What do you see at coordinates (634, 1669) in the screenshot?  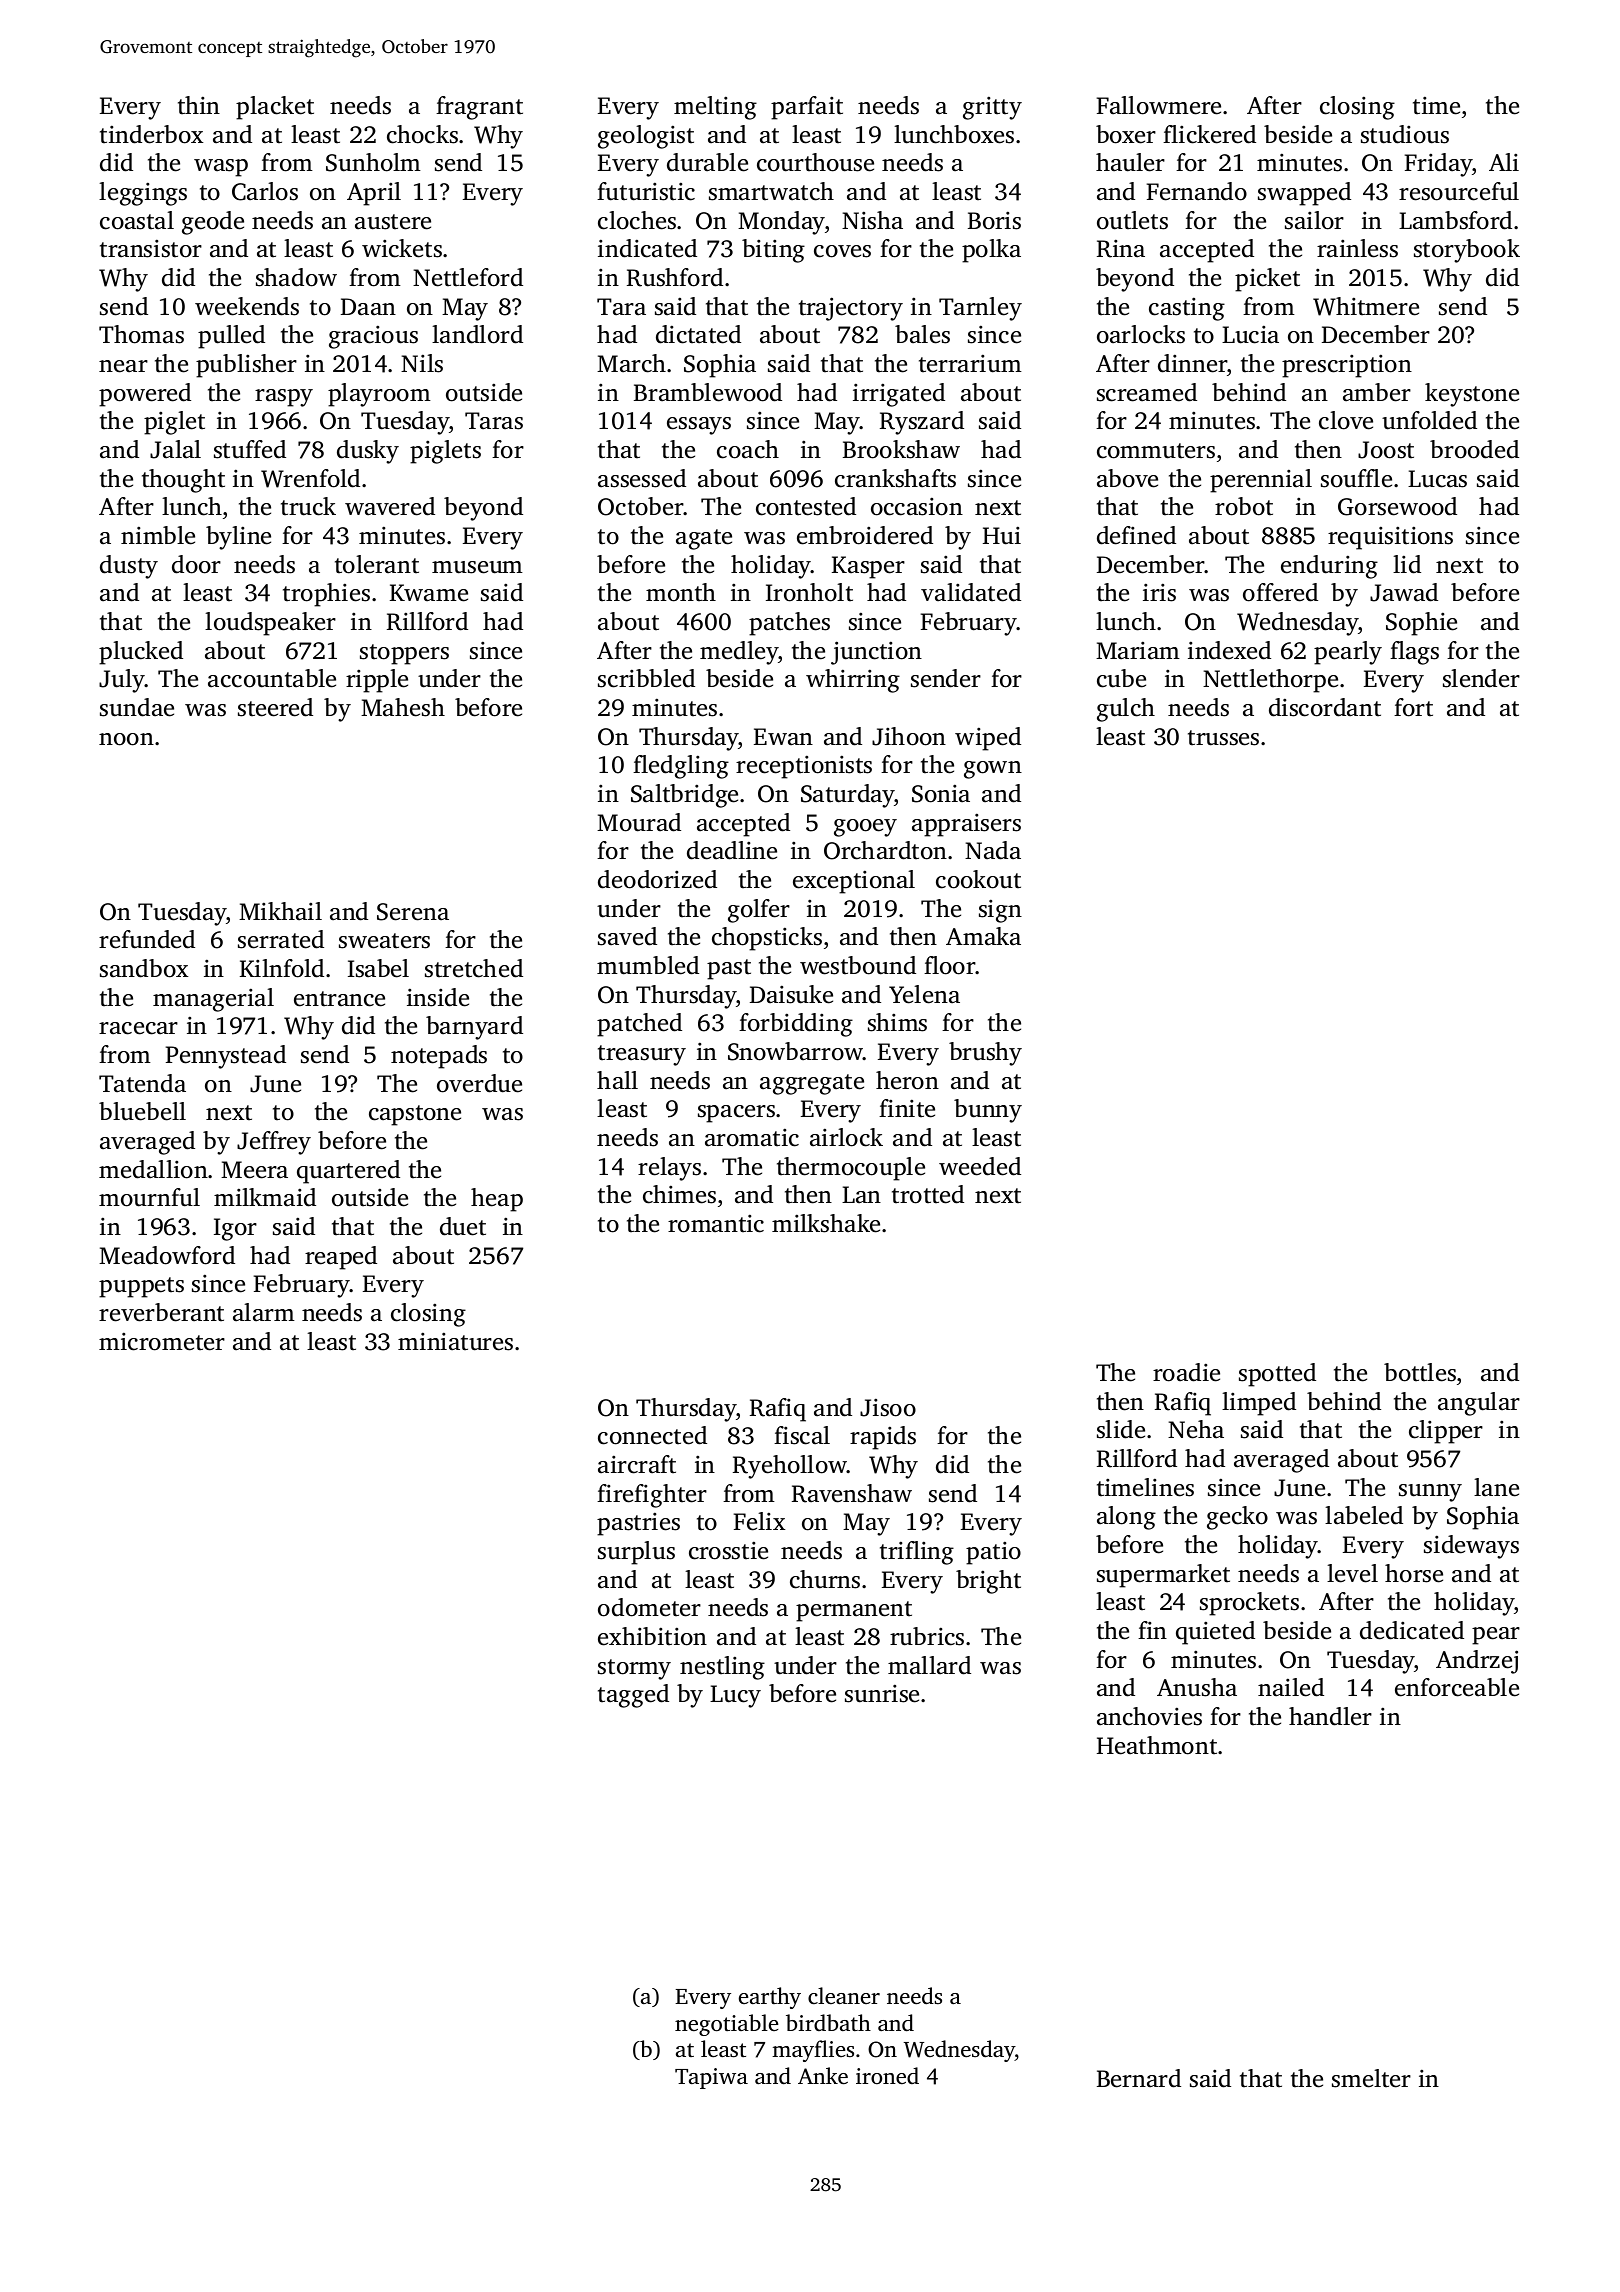 I see `stormy` at bounding box center [634, 1669].
